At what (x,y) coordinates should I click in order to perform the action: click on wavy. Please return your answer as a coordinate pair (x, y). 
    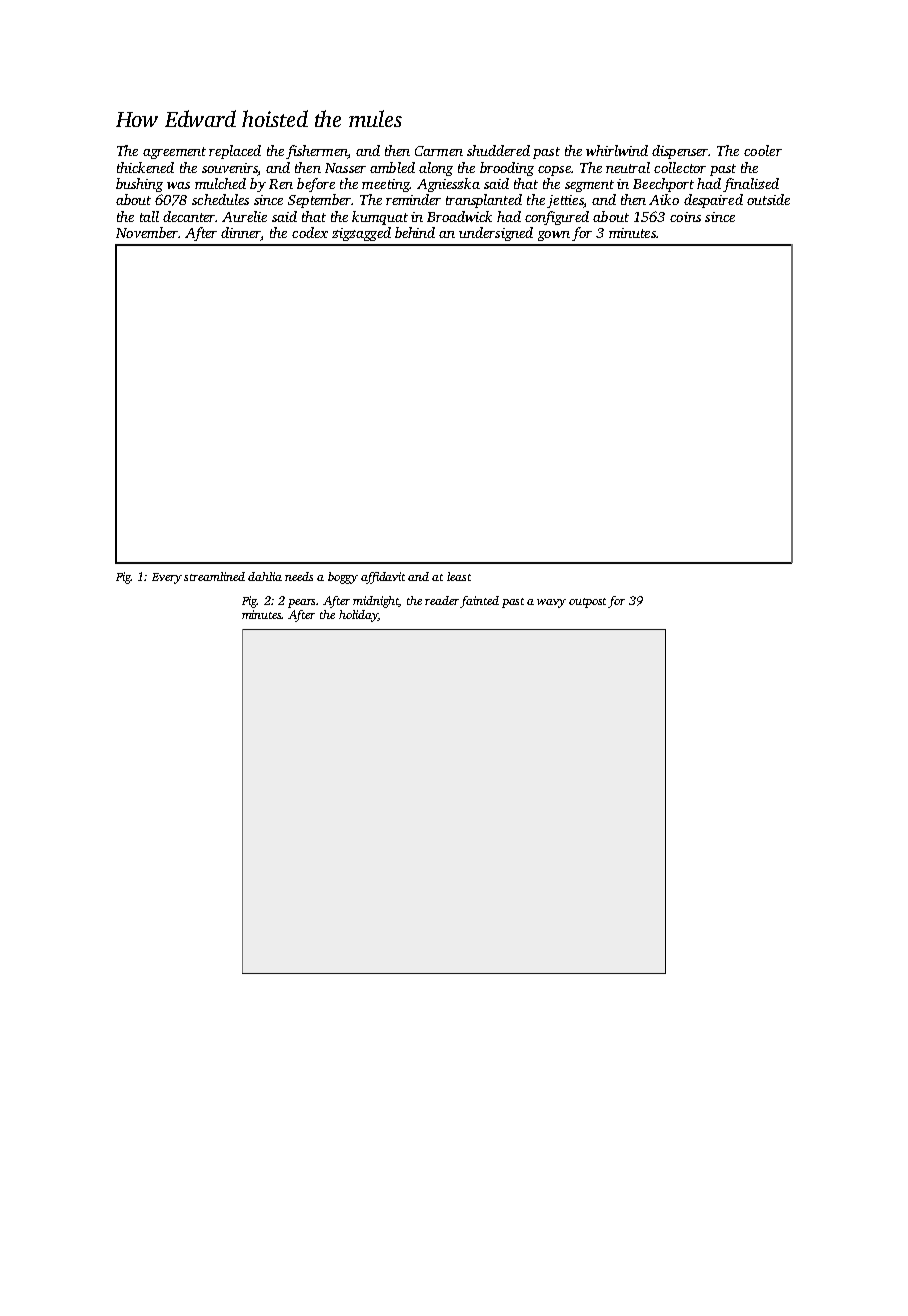
    Looking at the image, I should click on (551, 603).
